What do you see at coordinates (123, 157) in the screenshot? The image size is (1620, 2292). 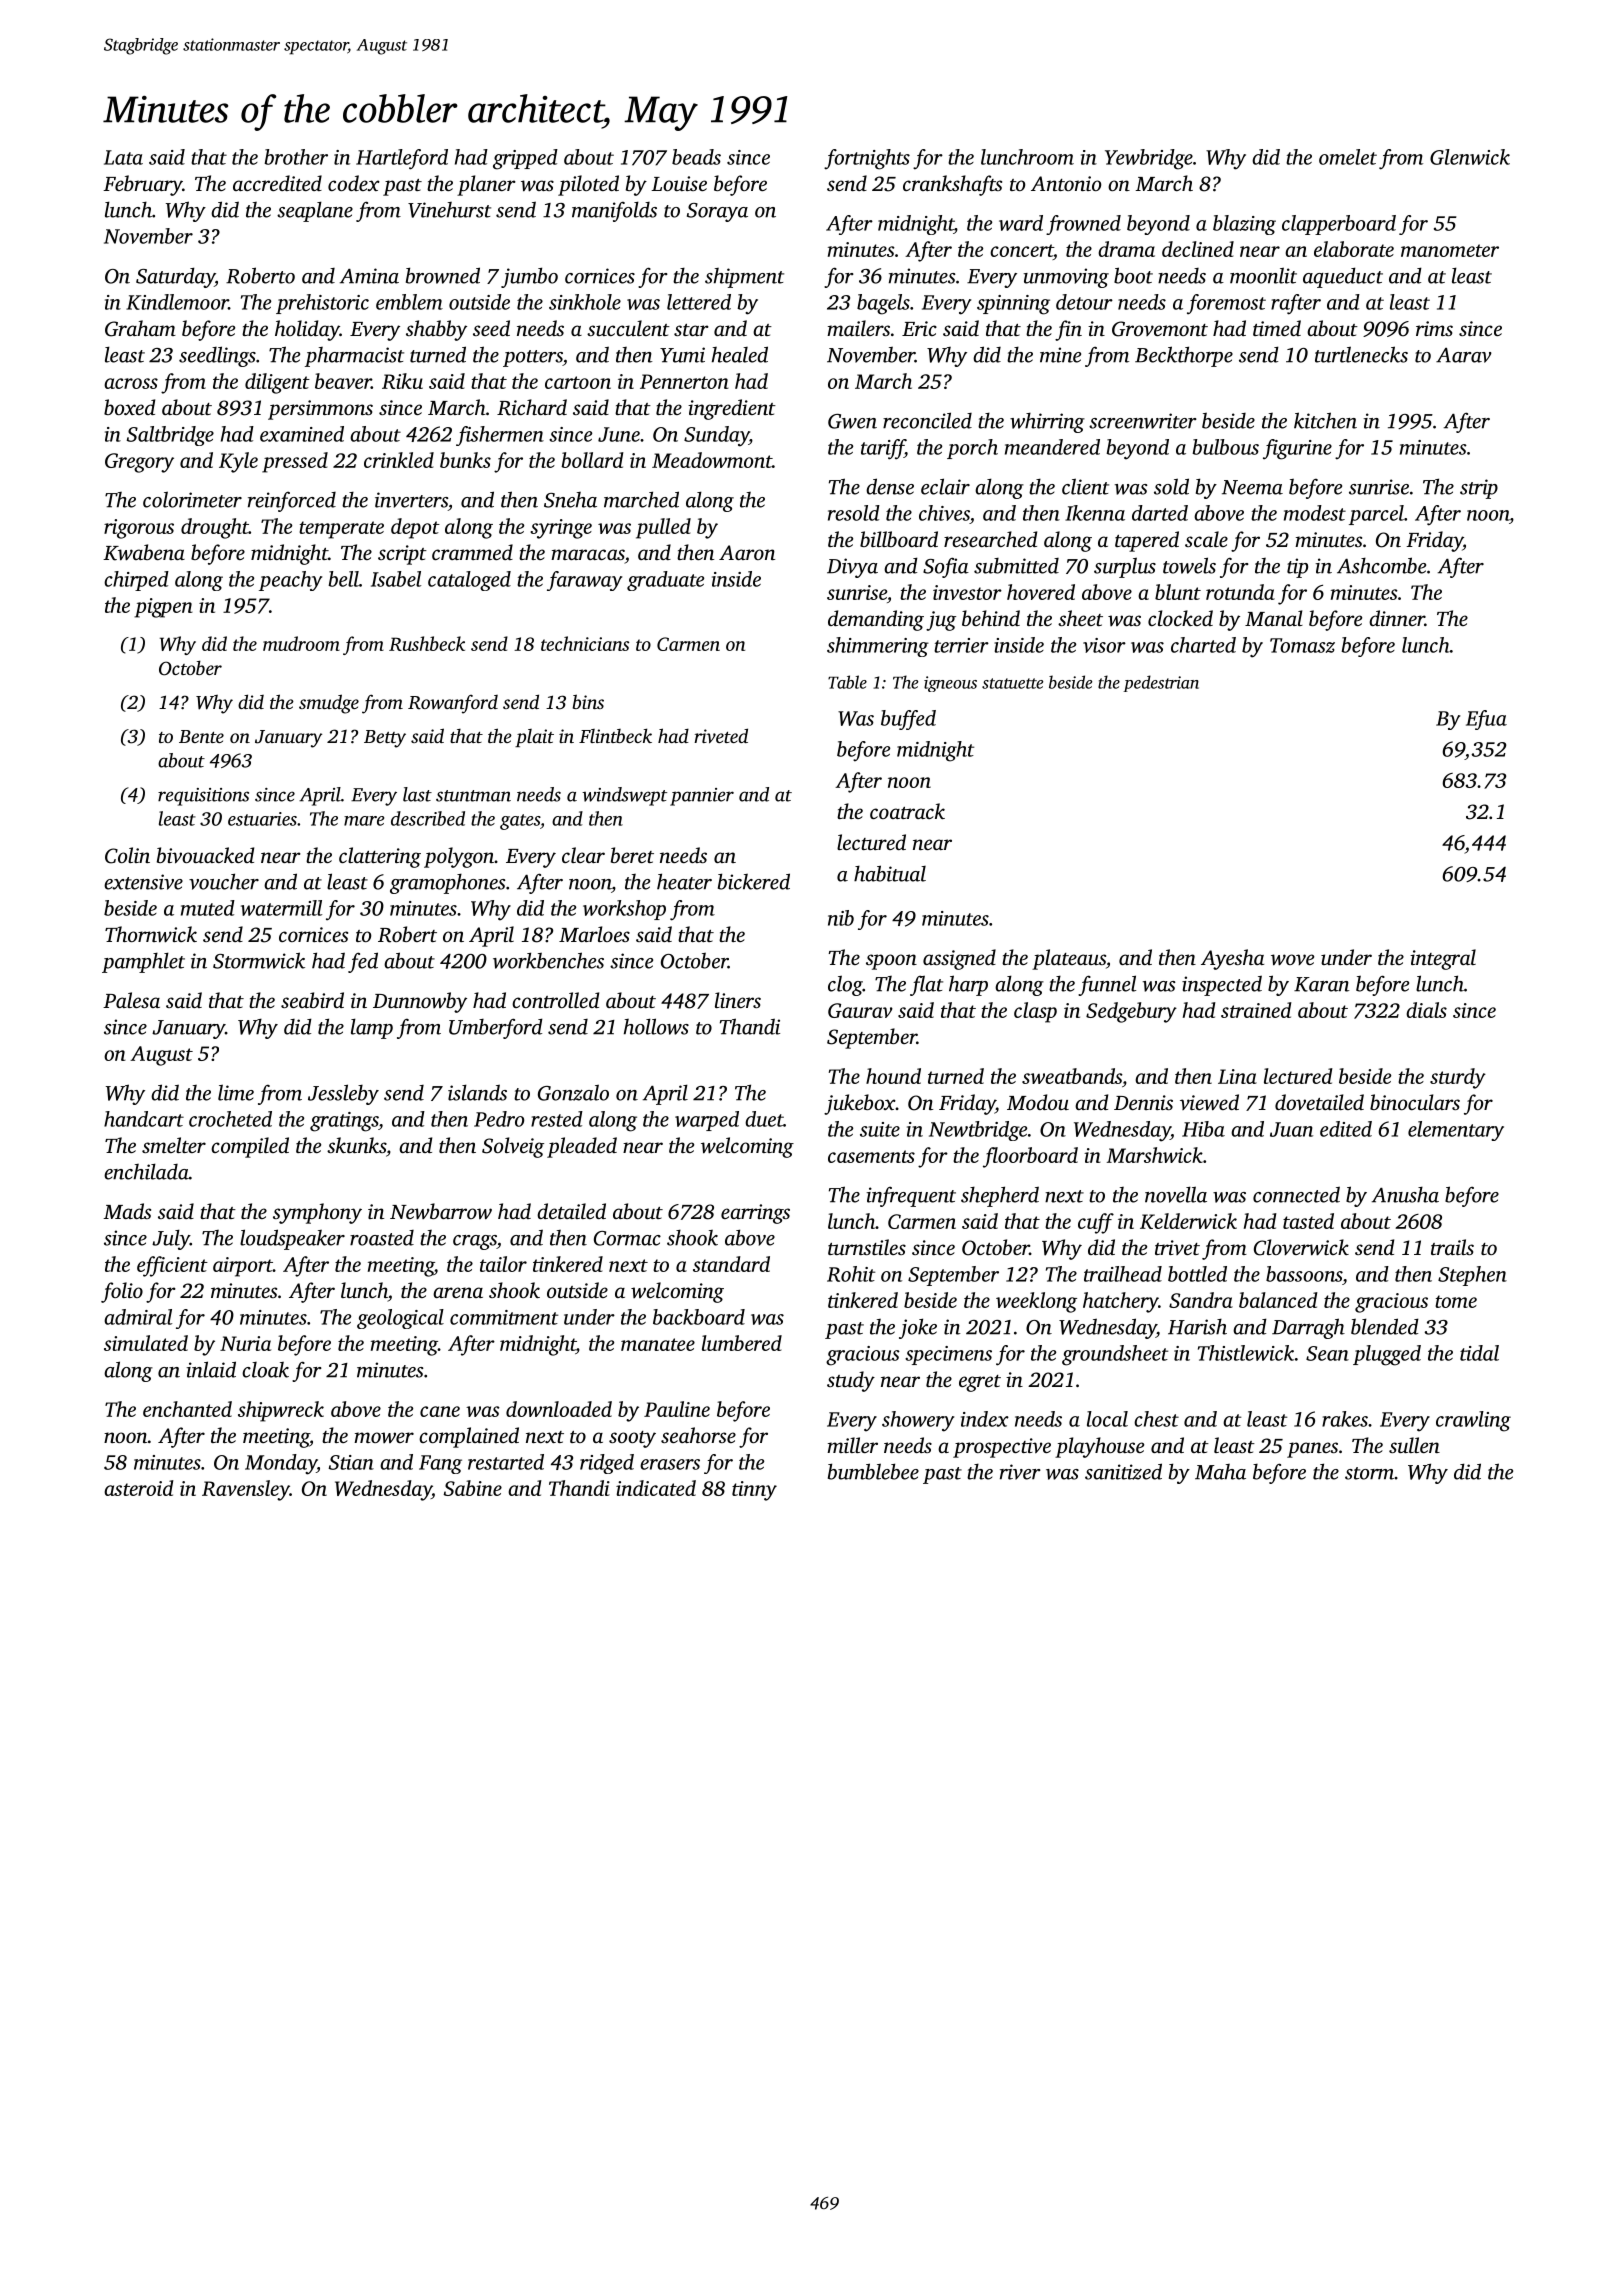 I see `Lata` at bounding box center [123, 157].
